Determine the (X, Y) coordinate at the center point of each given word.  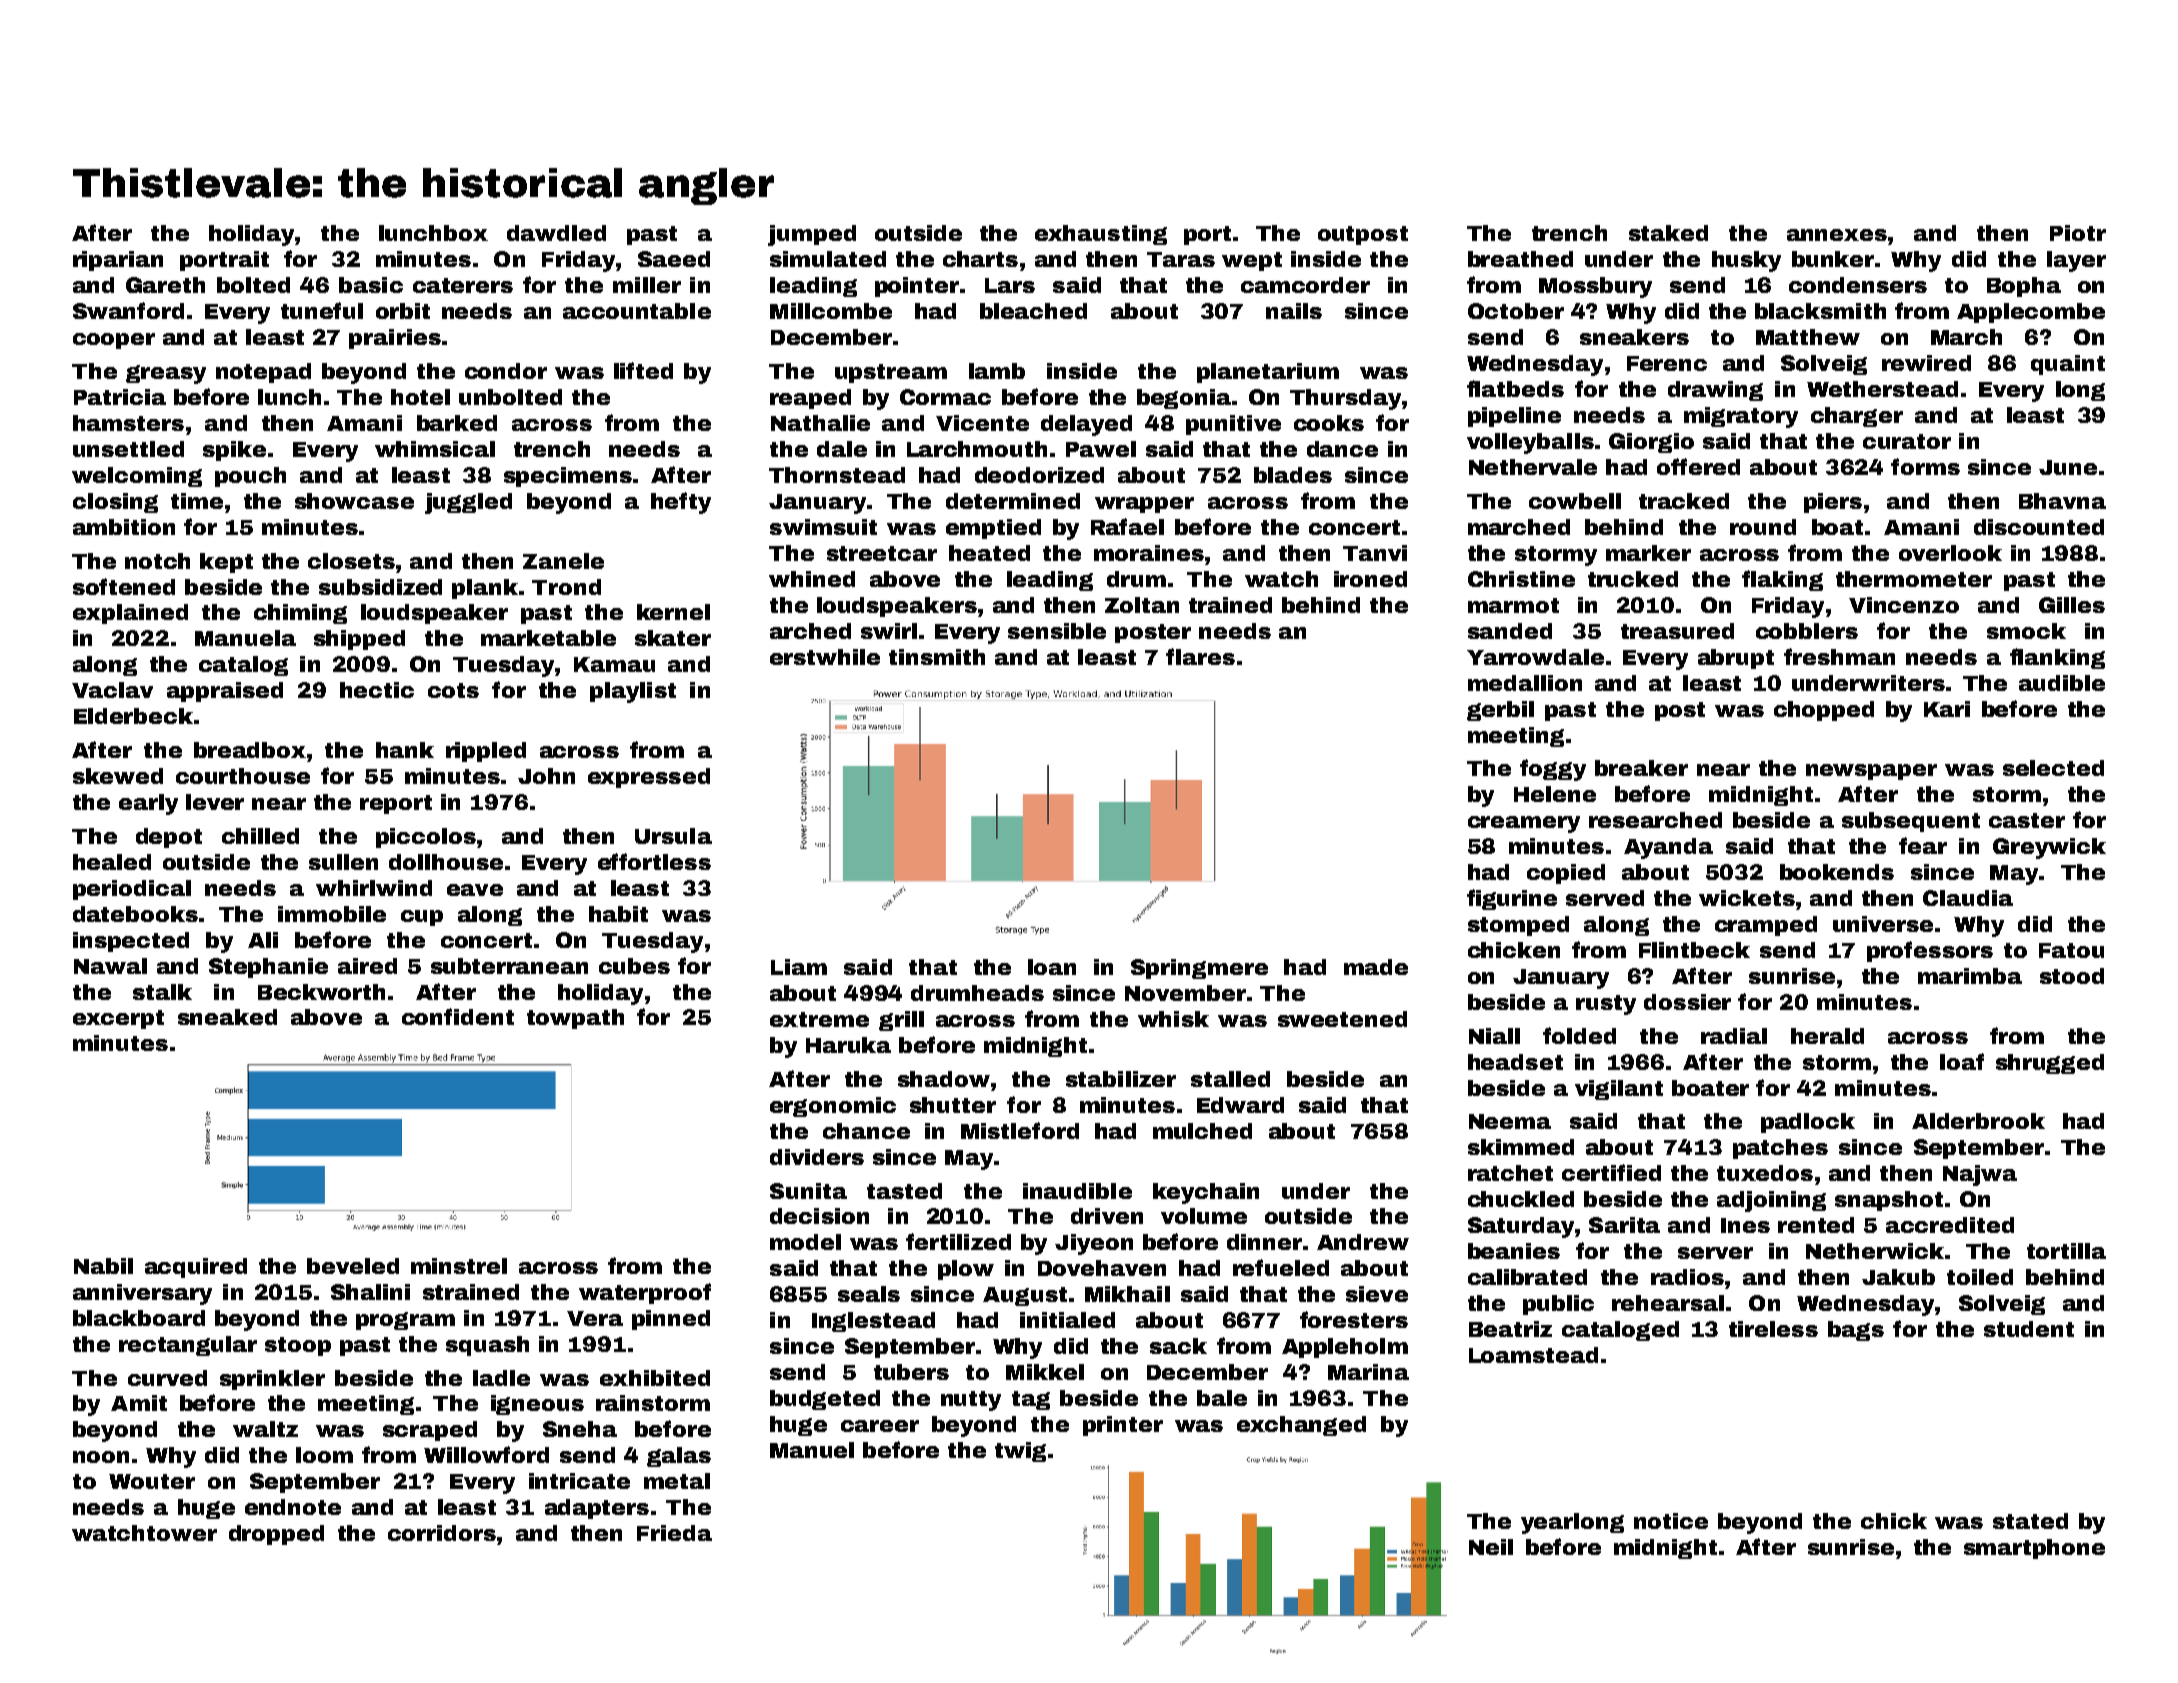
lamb (997, 371)
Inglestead (873, 1322)
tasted (904, 1191)
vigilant (1619, 1090)
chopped (1824, 711)
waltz (265, 1429)
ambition (124, 527)
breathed (1520, 259)
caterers (463, 285)
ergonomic (833, 1107)
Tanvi (1375, 553)
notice (1671, 1521)
